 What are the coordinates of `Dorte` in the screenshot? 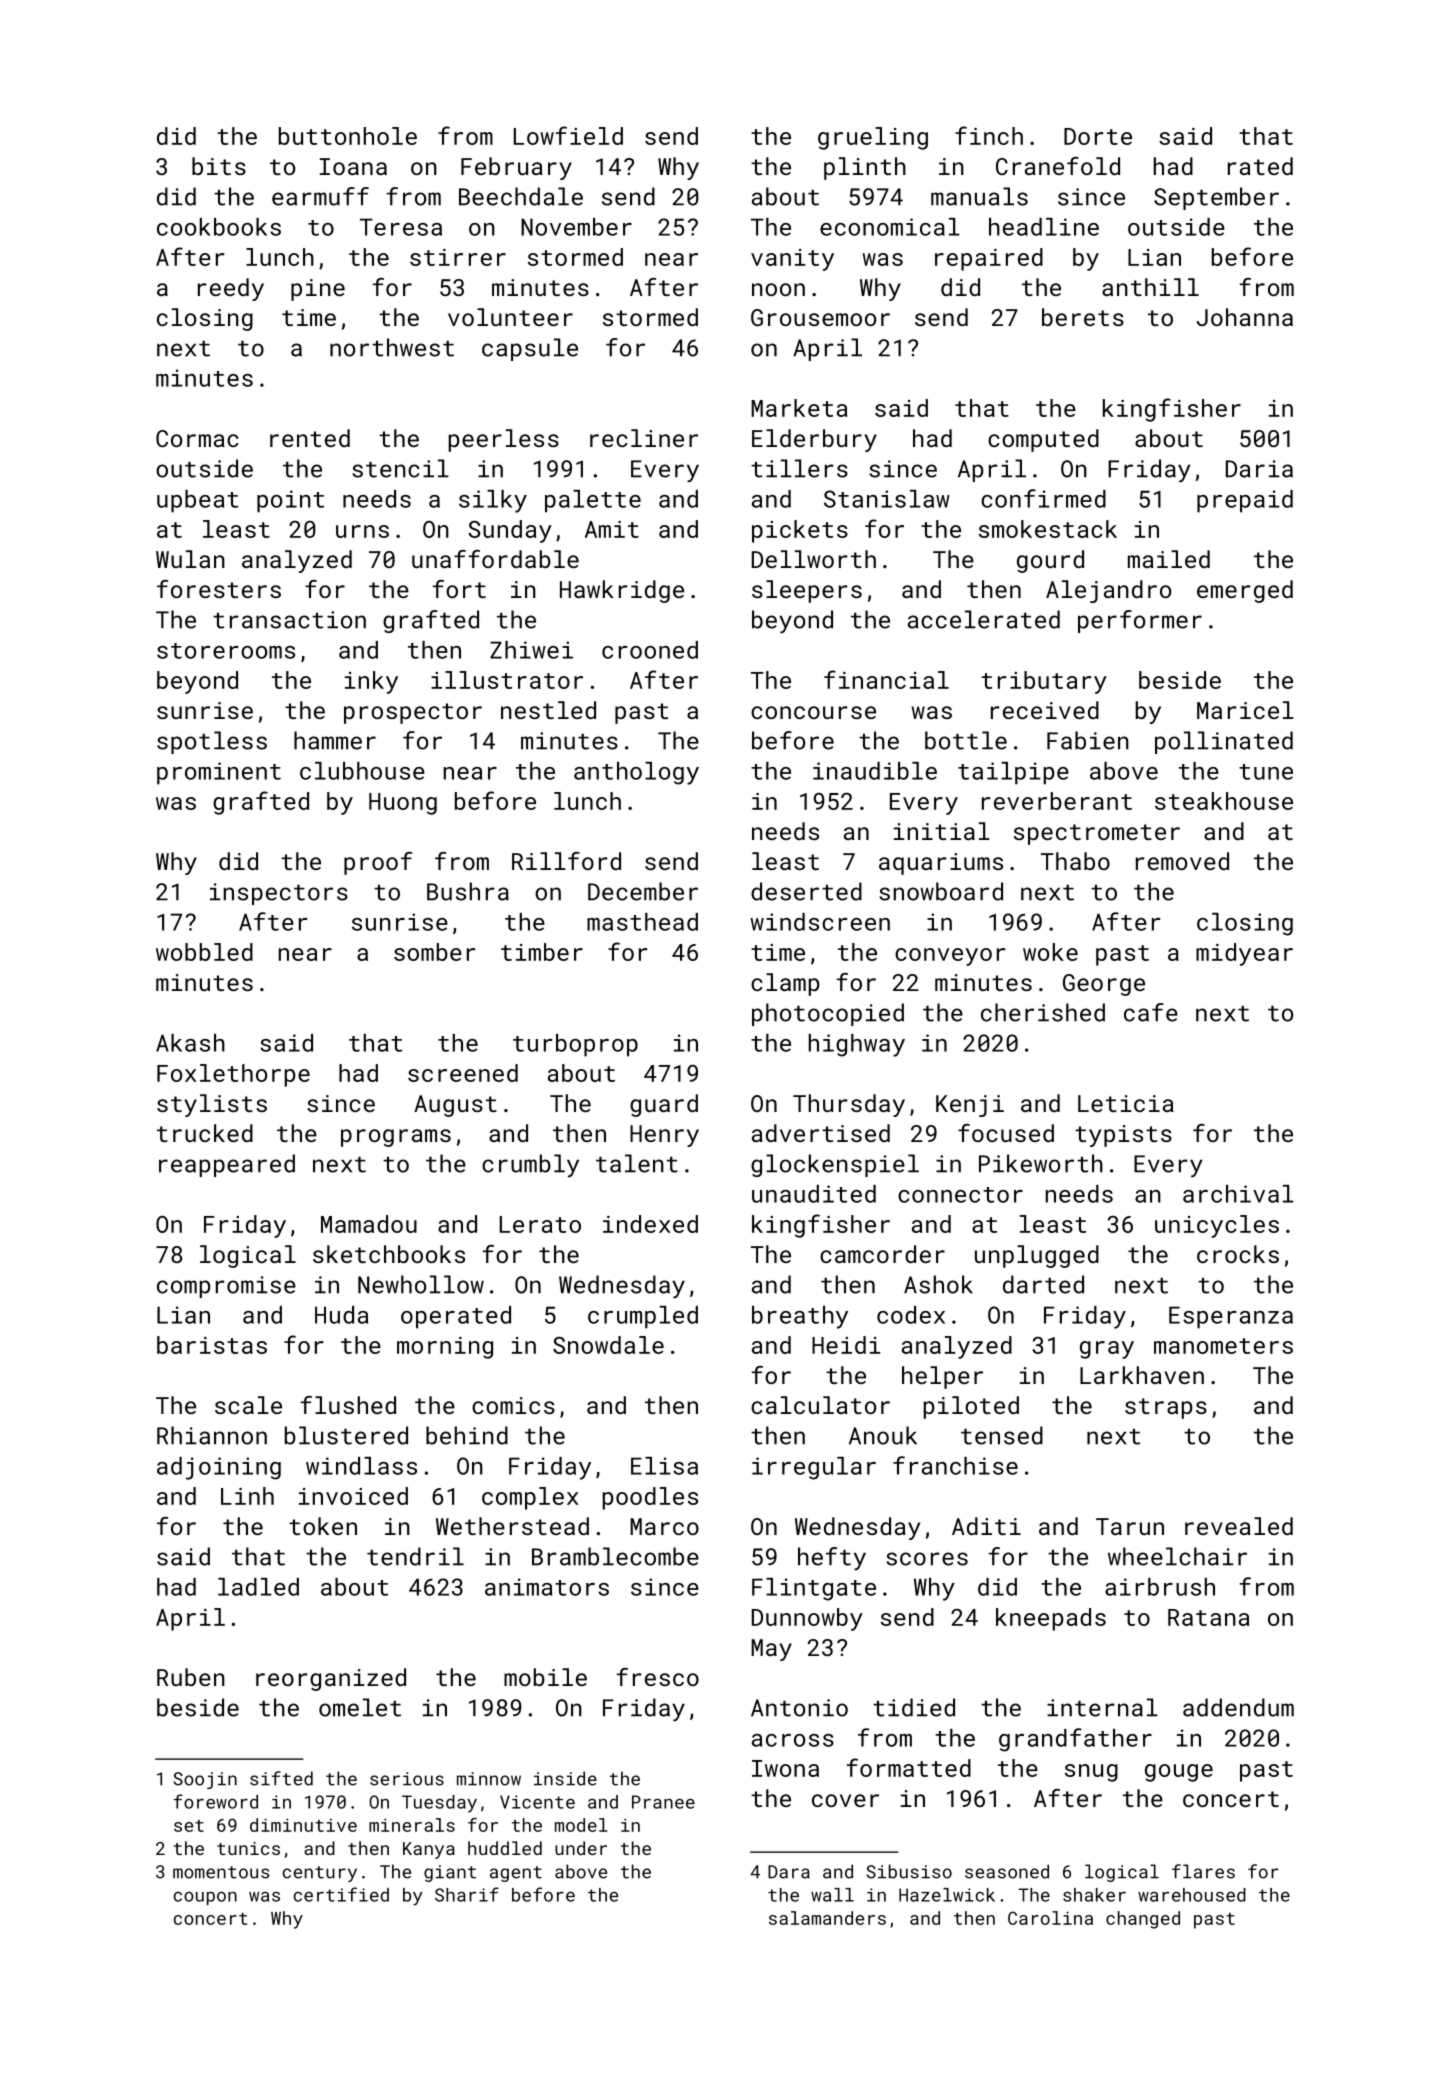 It's located at (1098, 136).
